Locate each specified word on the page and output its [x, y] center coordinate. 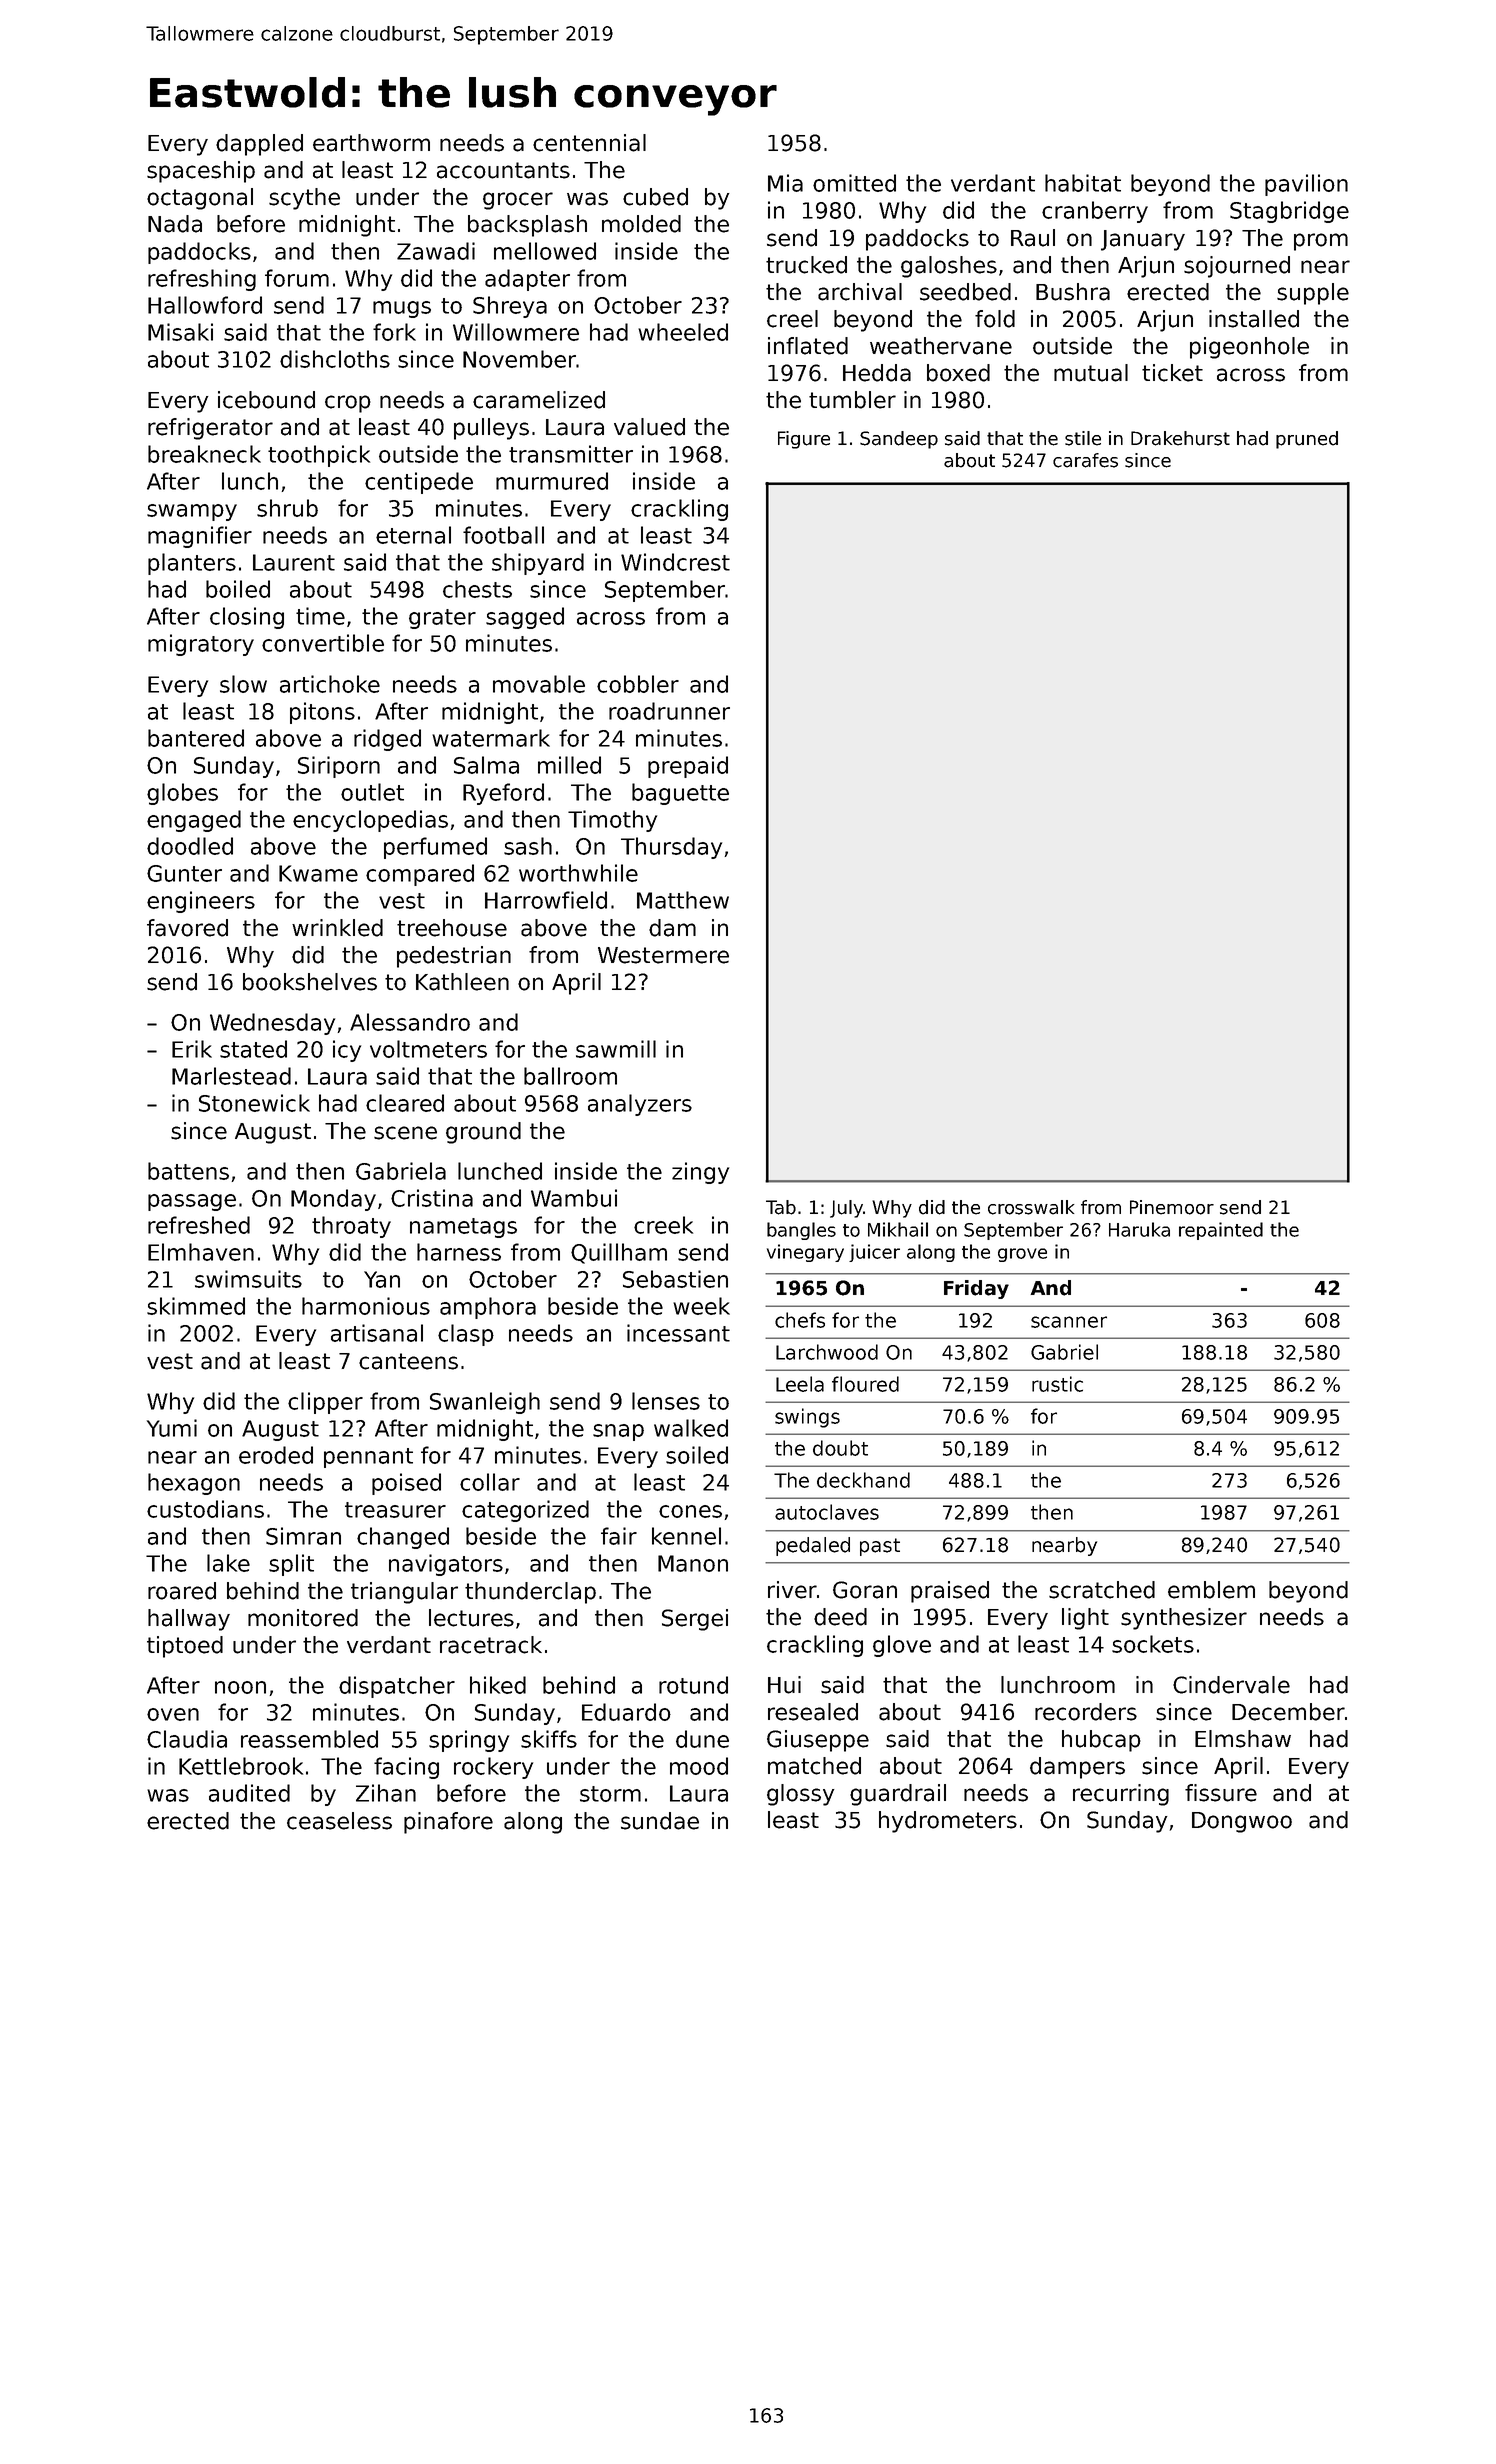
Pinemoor [1172, 1207]
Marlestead [231, 1076]
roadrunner [669, 711]
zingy [700, 1173]
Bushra [1073, 292]
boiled [238, 589]
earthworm [371, 143]
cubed [655, 197]
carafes [1085, 460]
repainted [1221, 1231]
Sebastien [675, 1279]
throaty [351, 1227]
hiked [498, 1685]
